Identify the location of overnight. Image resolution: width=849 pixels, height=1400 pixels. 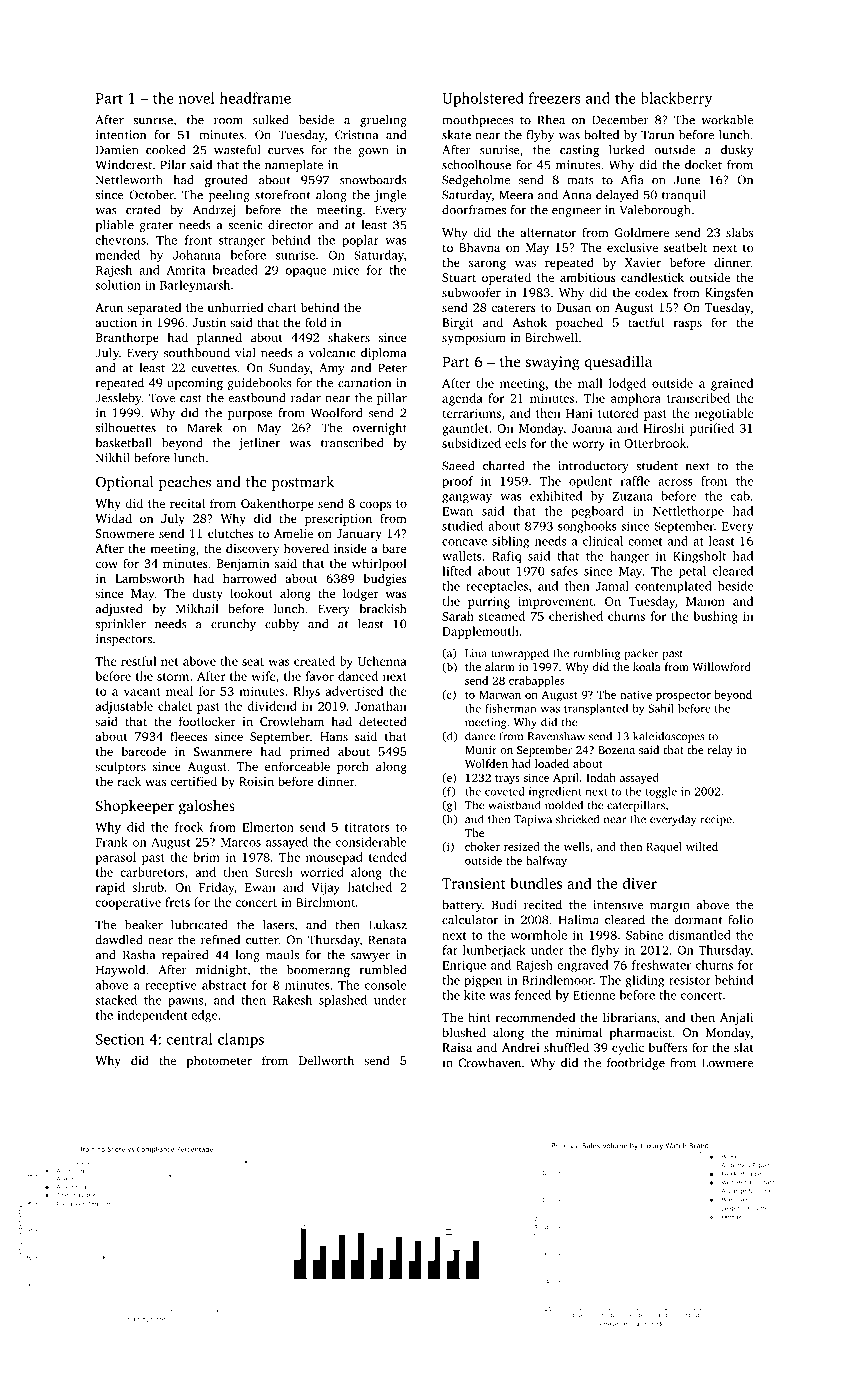
(380, 429).
